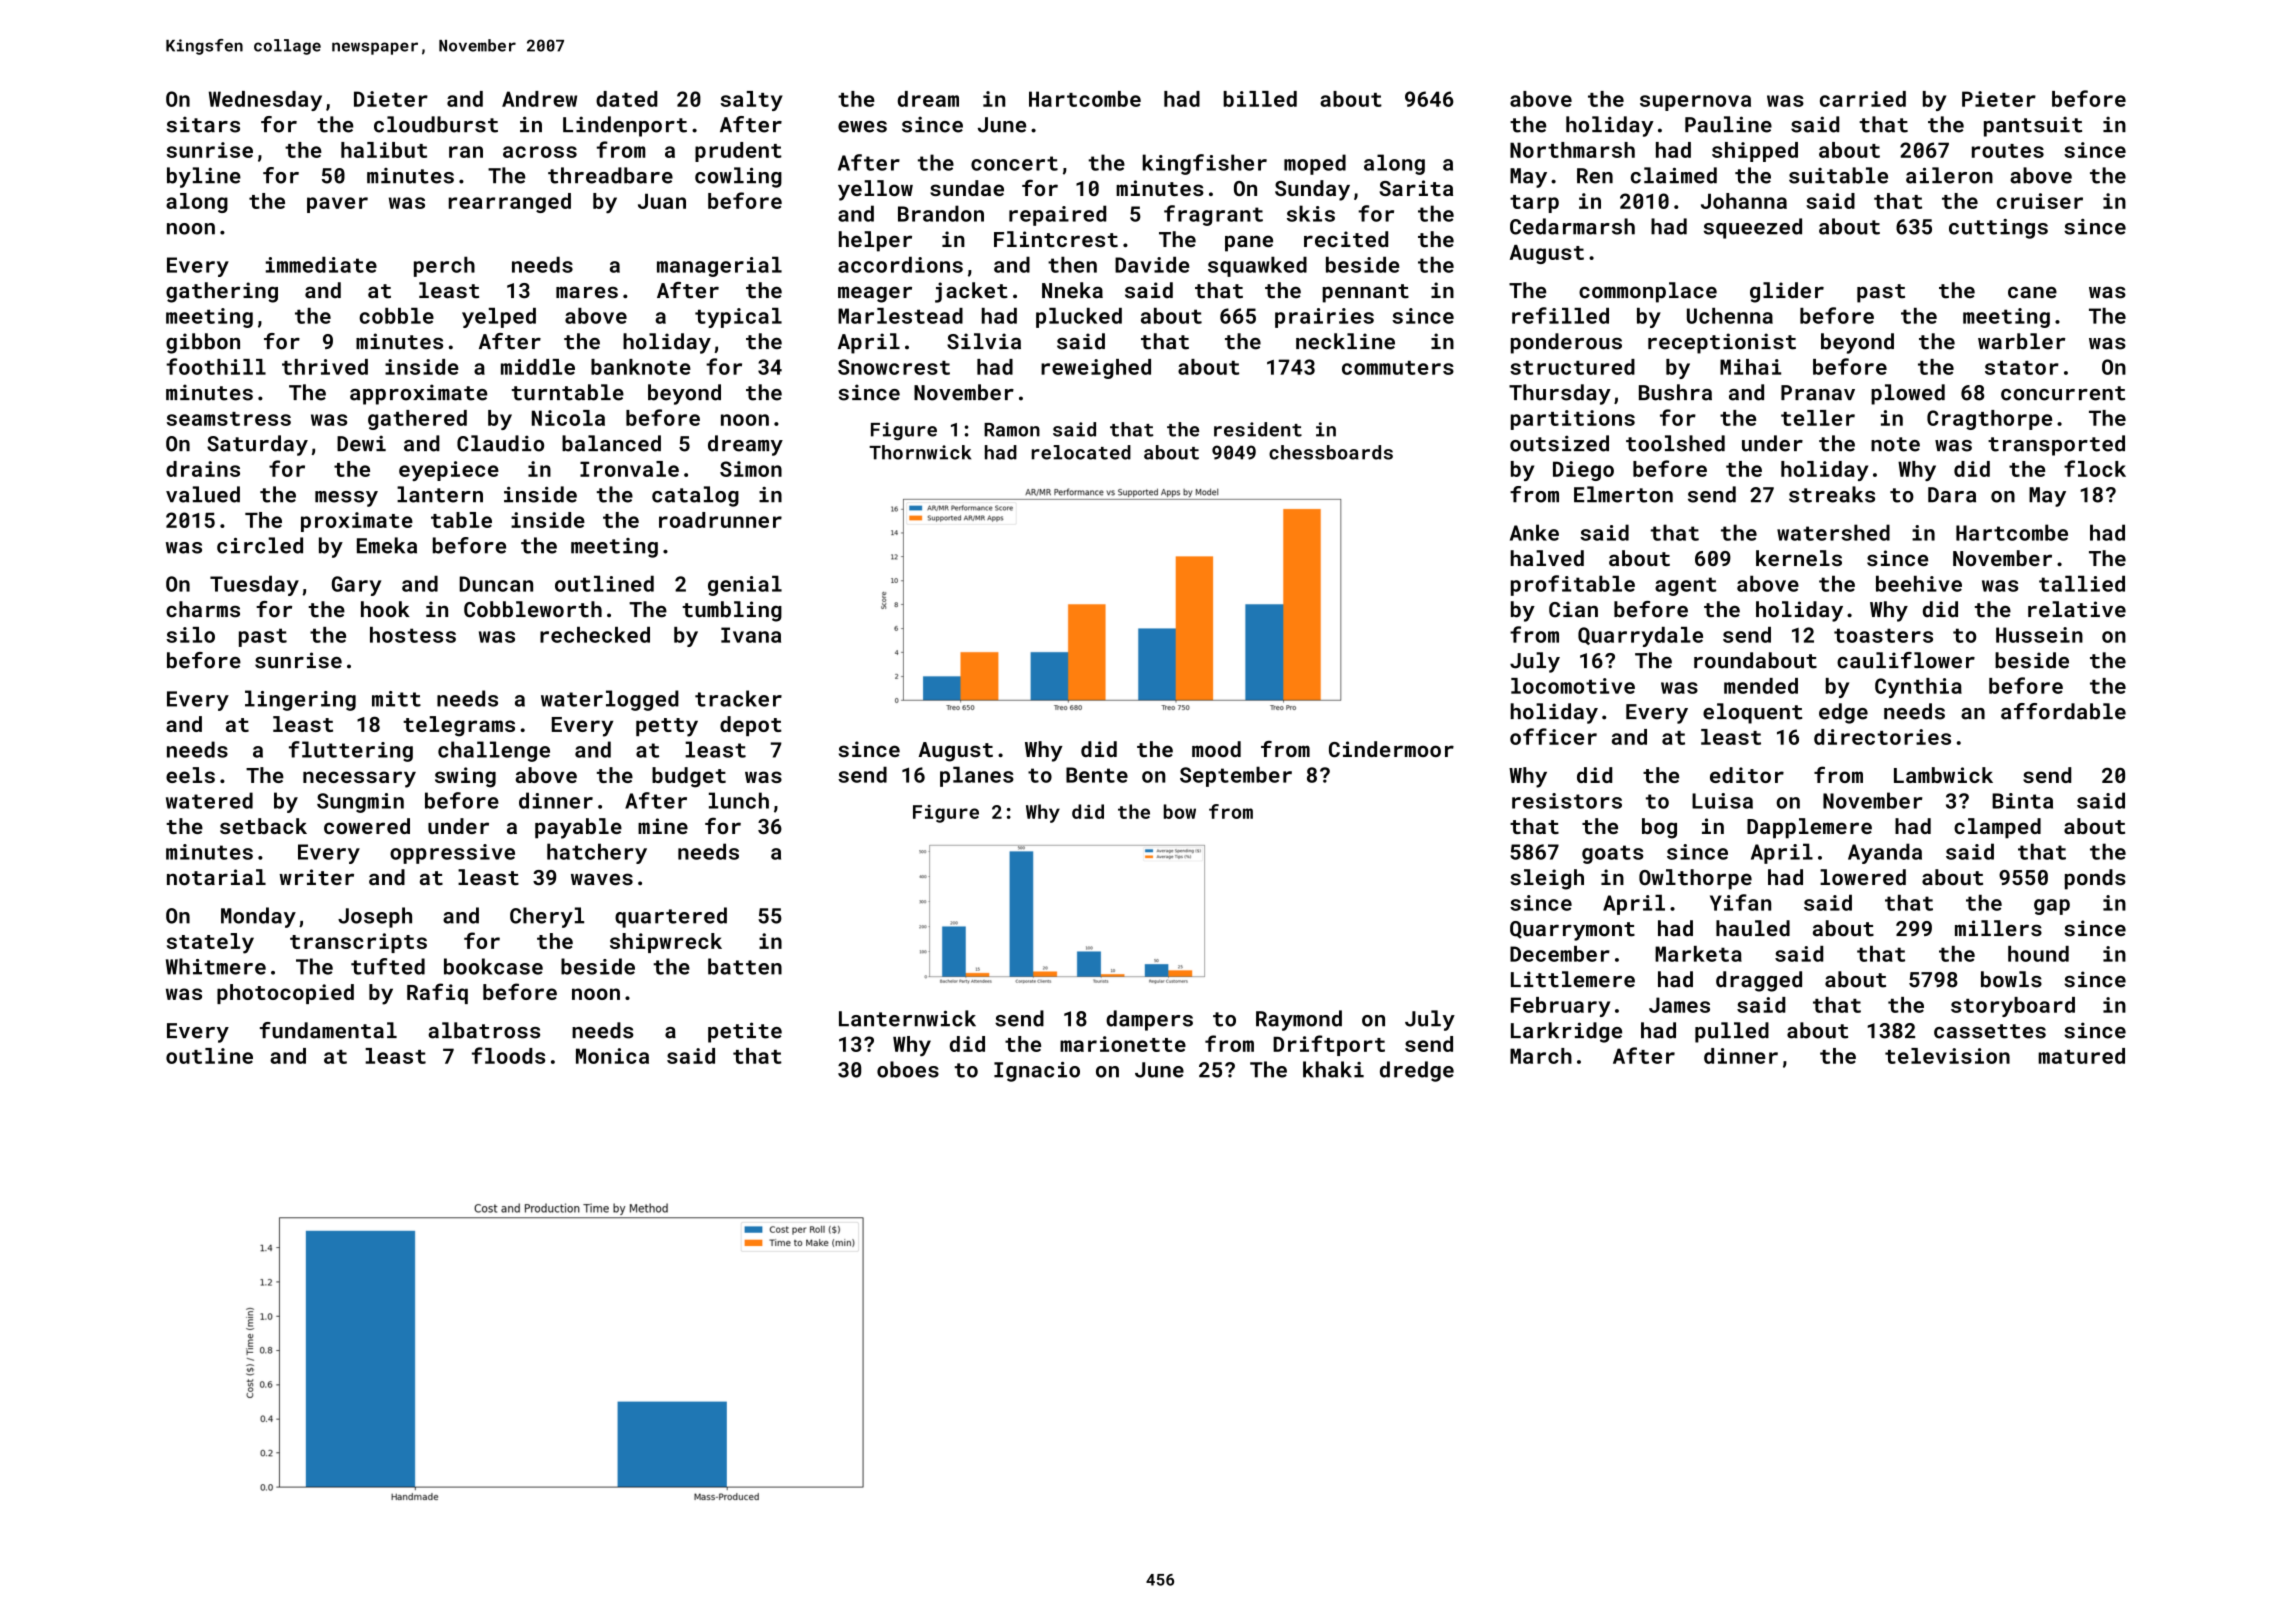 This screenshot has width=2292, height=1620. I want to click on notarial, so click(216, 877).
